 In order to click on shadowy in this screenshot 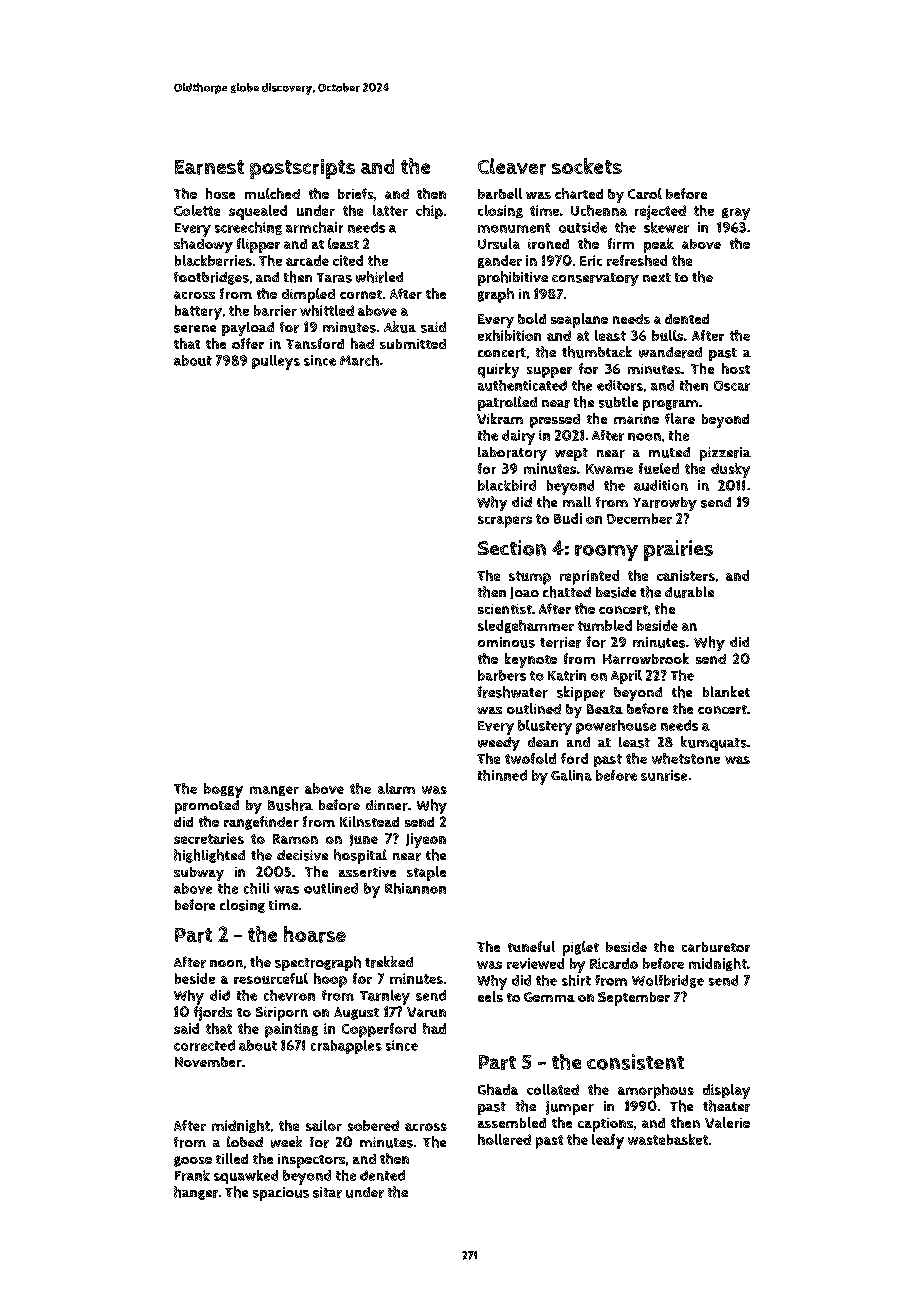, I will do `click(203, 245)`.
